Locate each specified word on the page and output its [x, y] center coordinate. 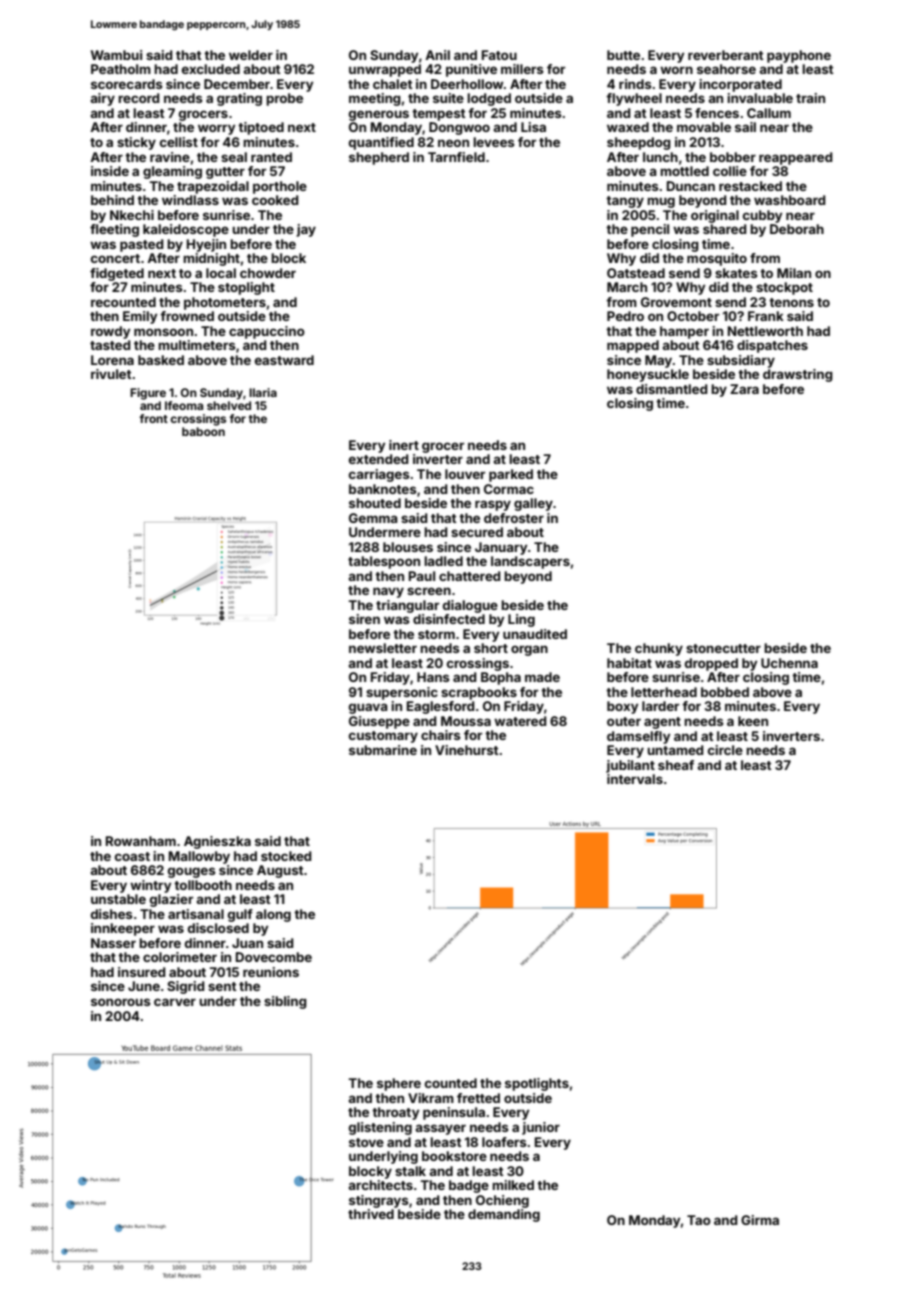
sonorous [121, 1002]
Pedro [625, 316]
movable [704, 127]
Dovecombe [274, 957]
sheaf [676, 765]
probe [284, 99]
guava [368, 708]
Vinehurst [467, 750]
